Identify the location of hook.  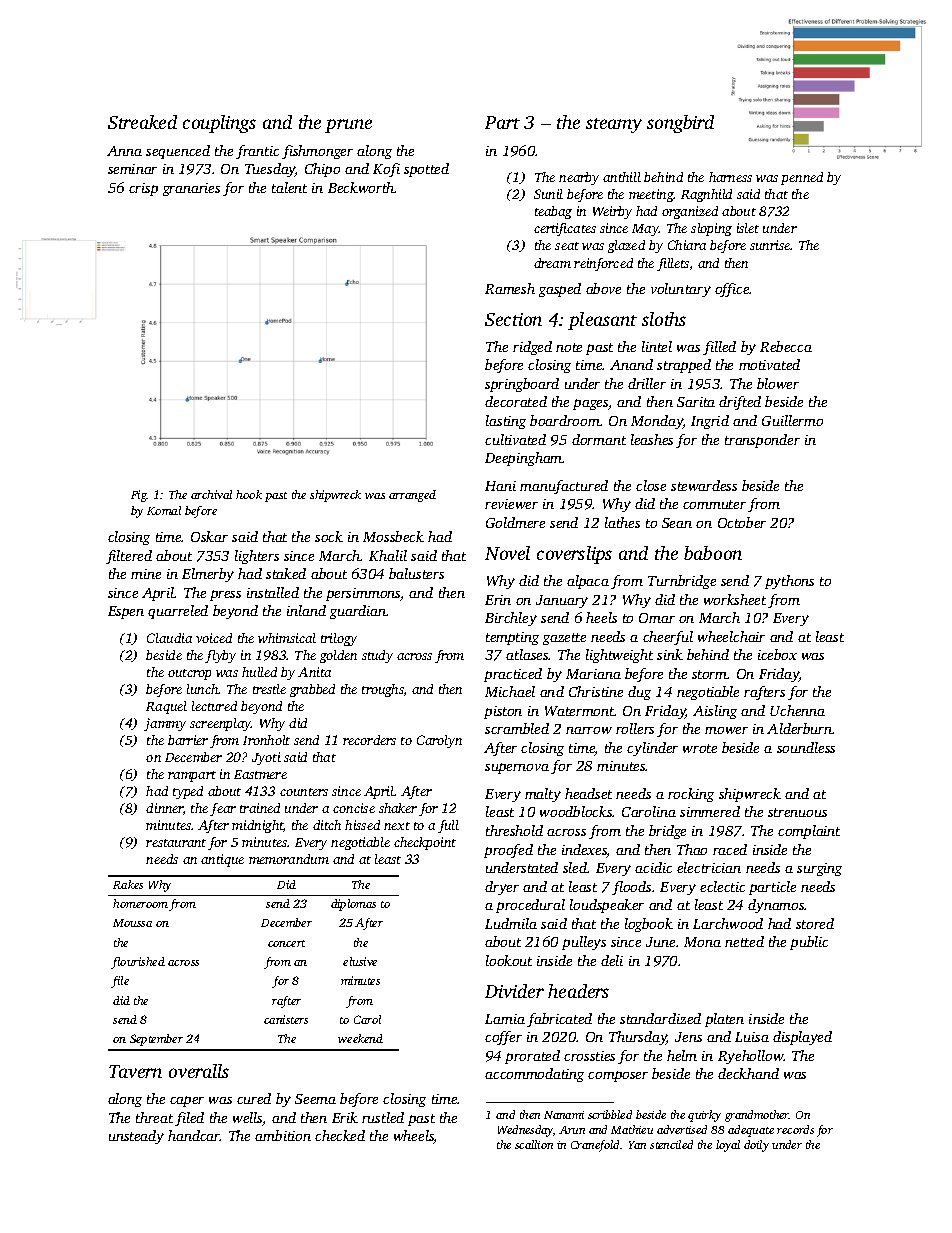
(249, 494).
